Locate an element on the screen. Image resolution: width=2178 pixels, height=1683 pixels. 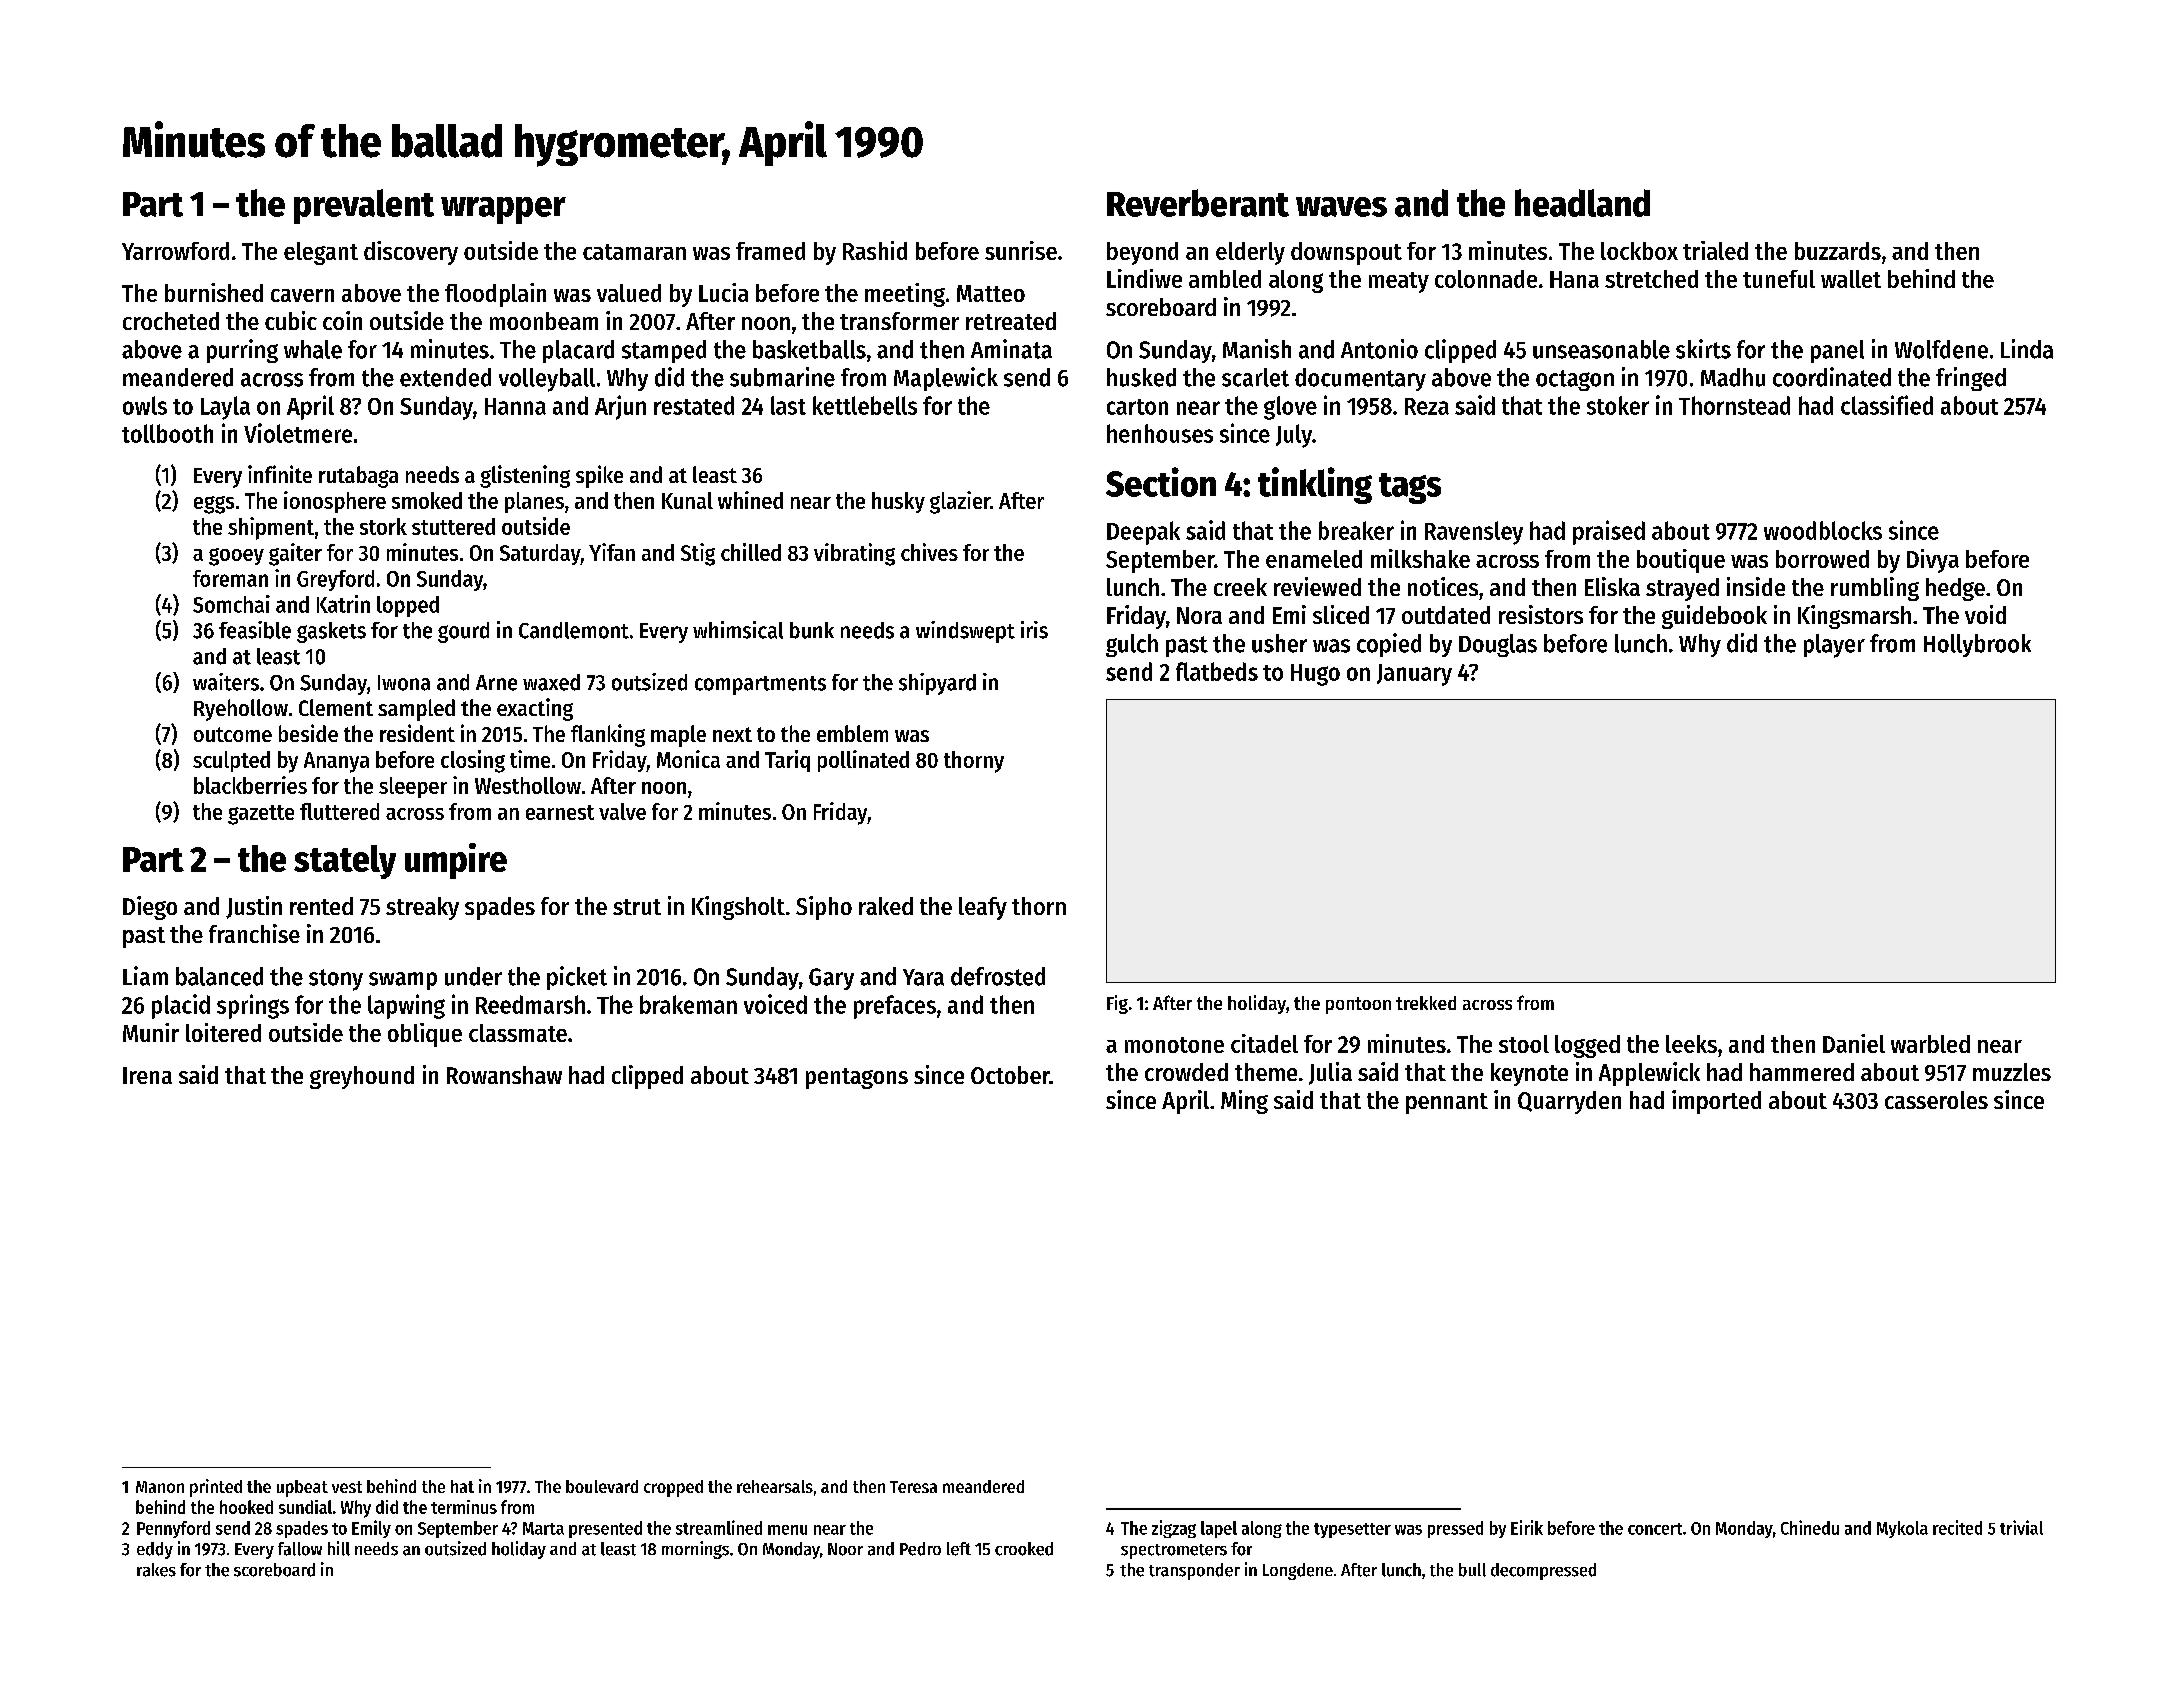
tinkling is located at coordinates (1315, 485).
